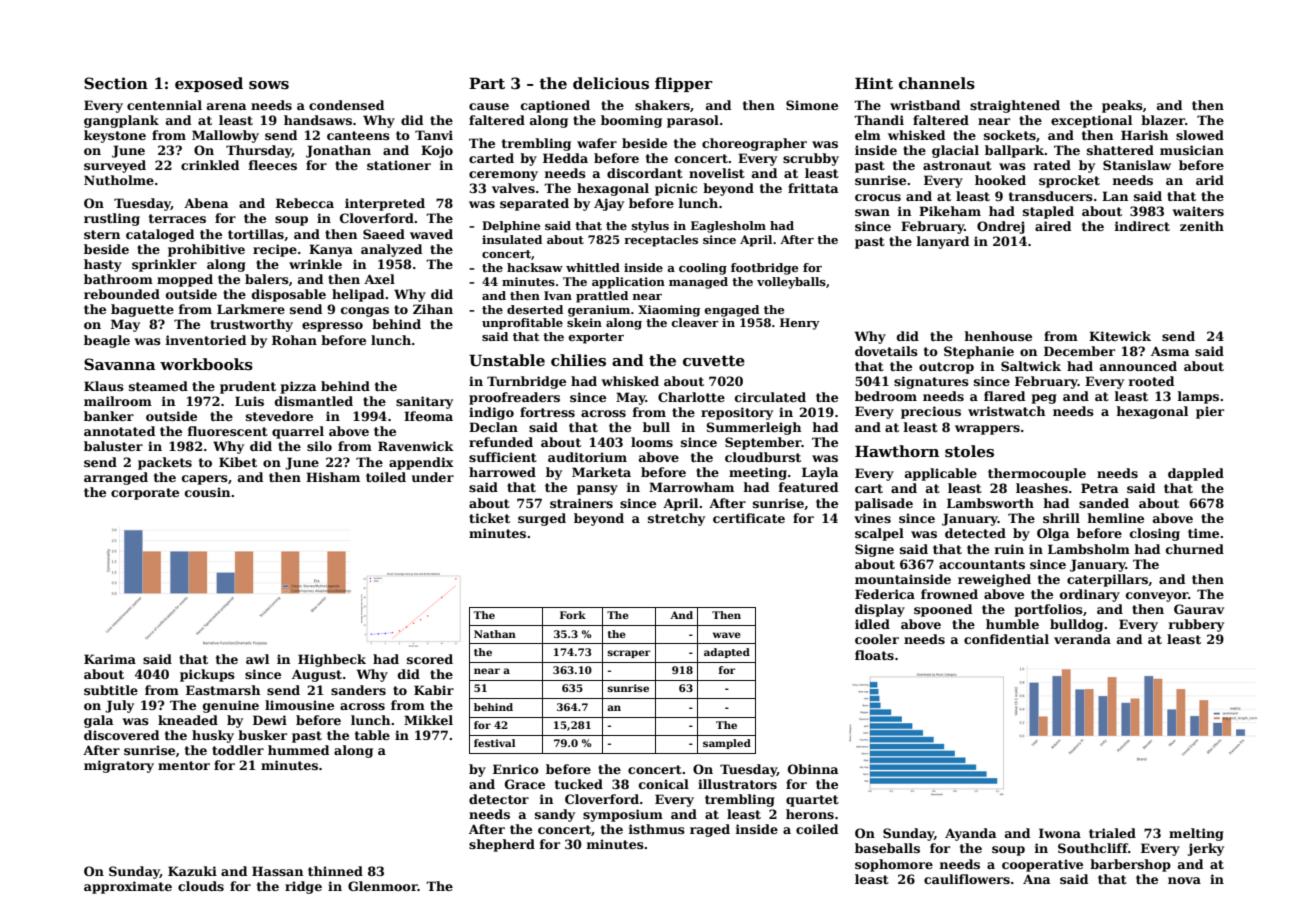 The image size is (1308, 924). I want to click on captioned, so click(555, 106).
